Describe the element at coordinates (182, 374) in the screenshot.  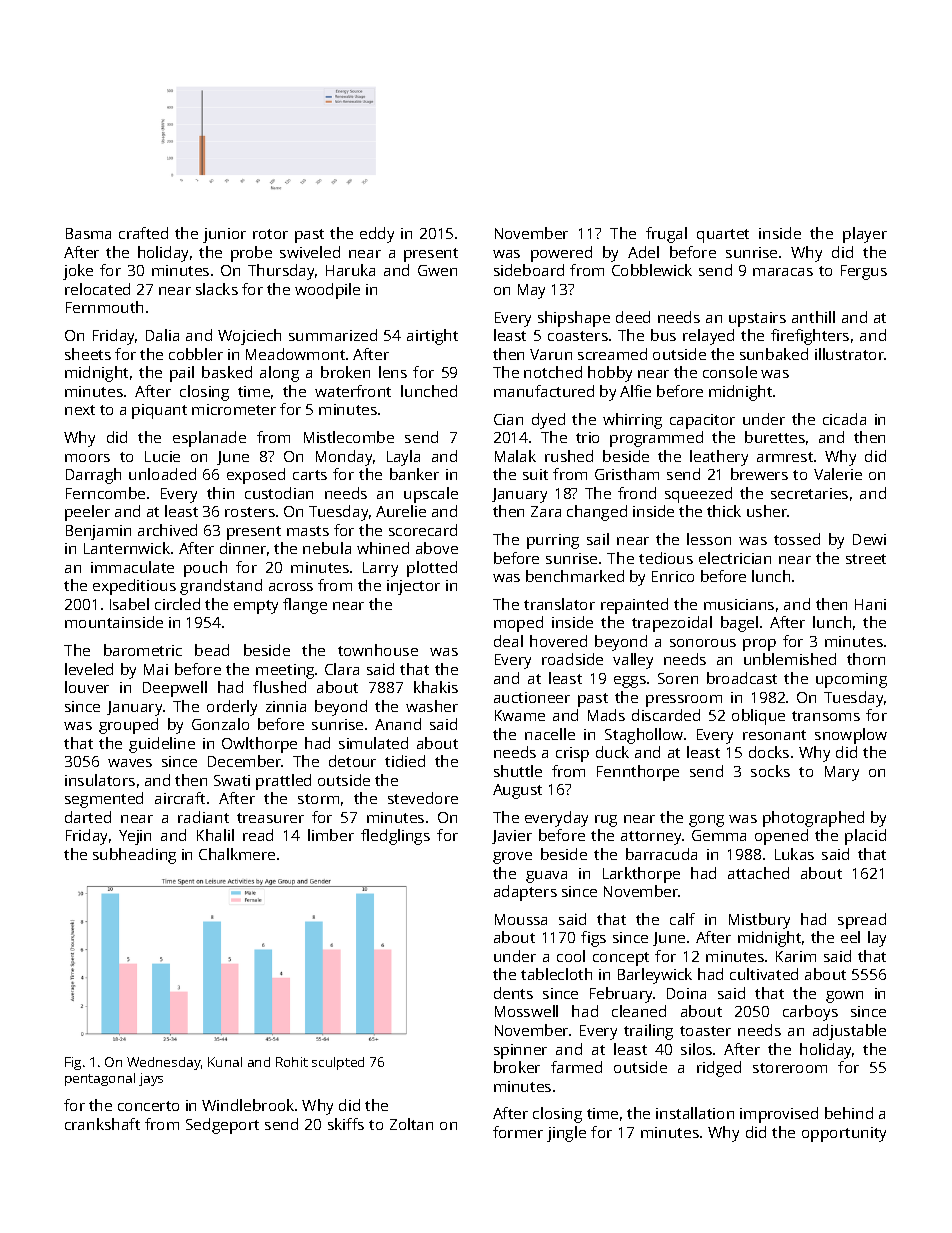
I see `pail` at that location.
